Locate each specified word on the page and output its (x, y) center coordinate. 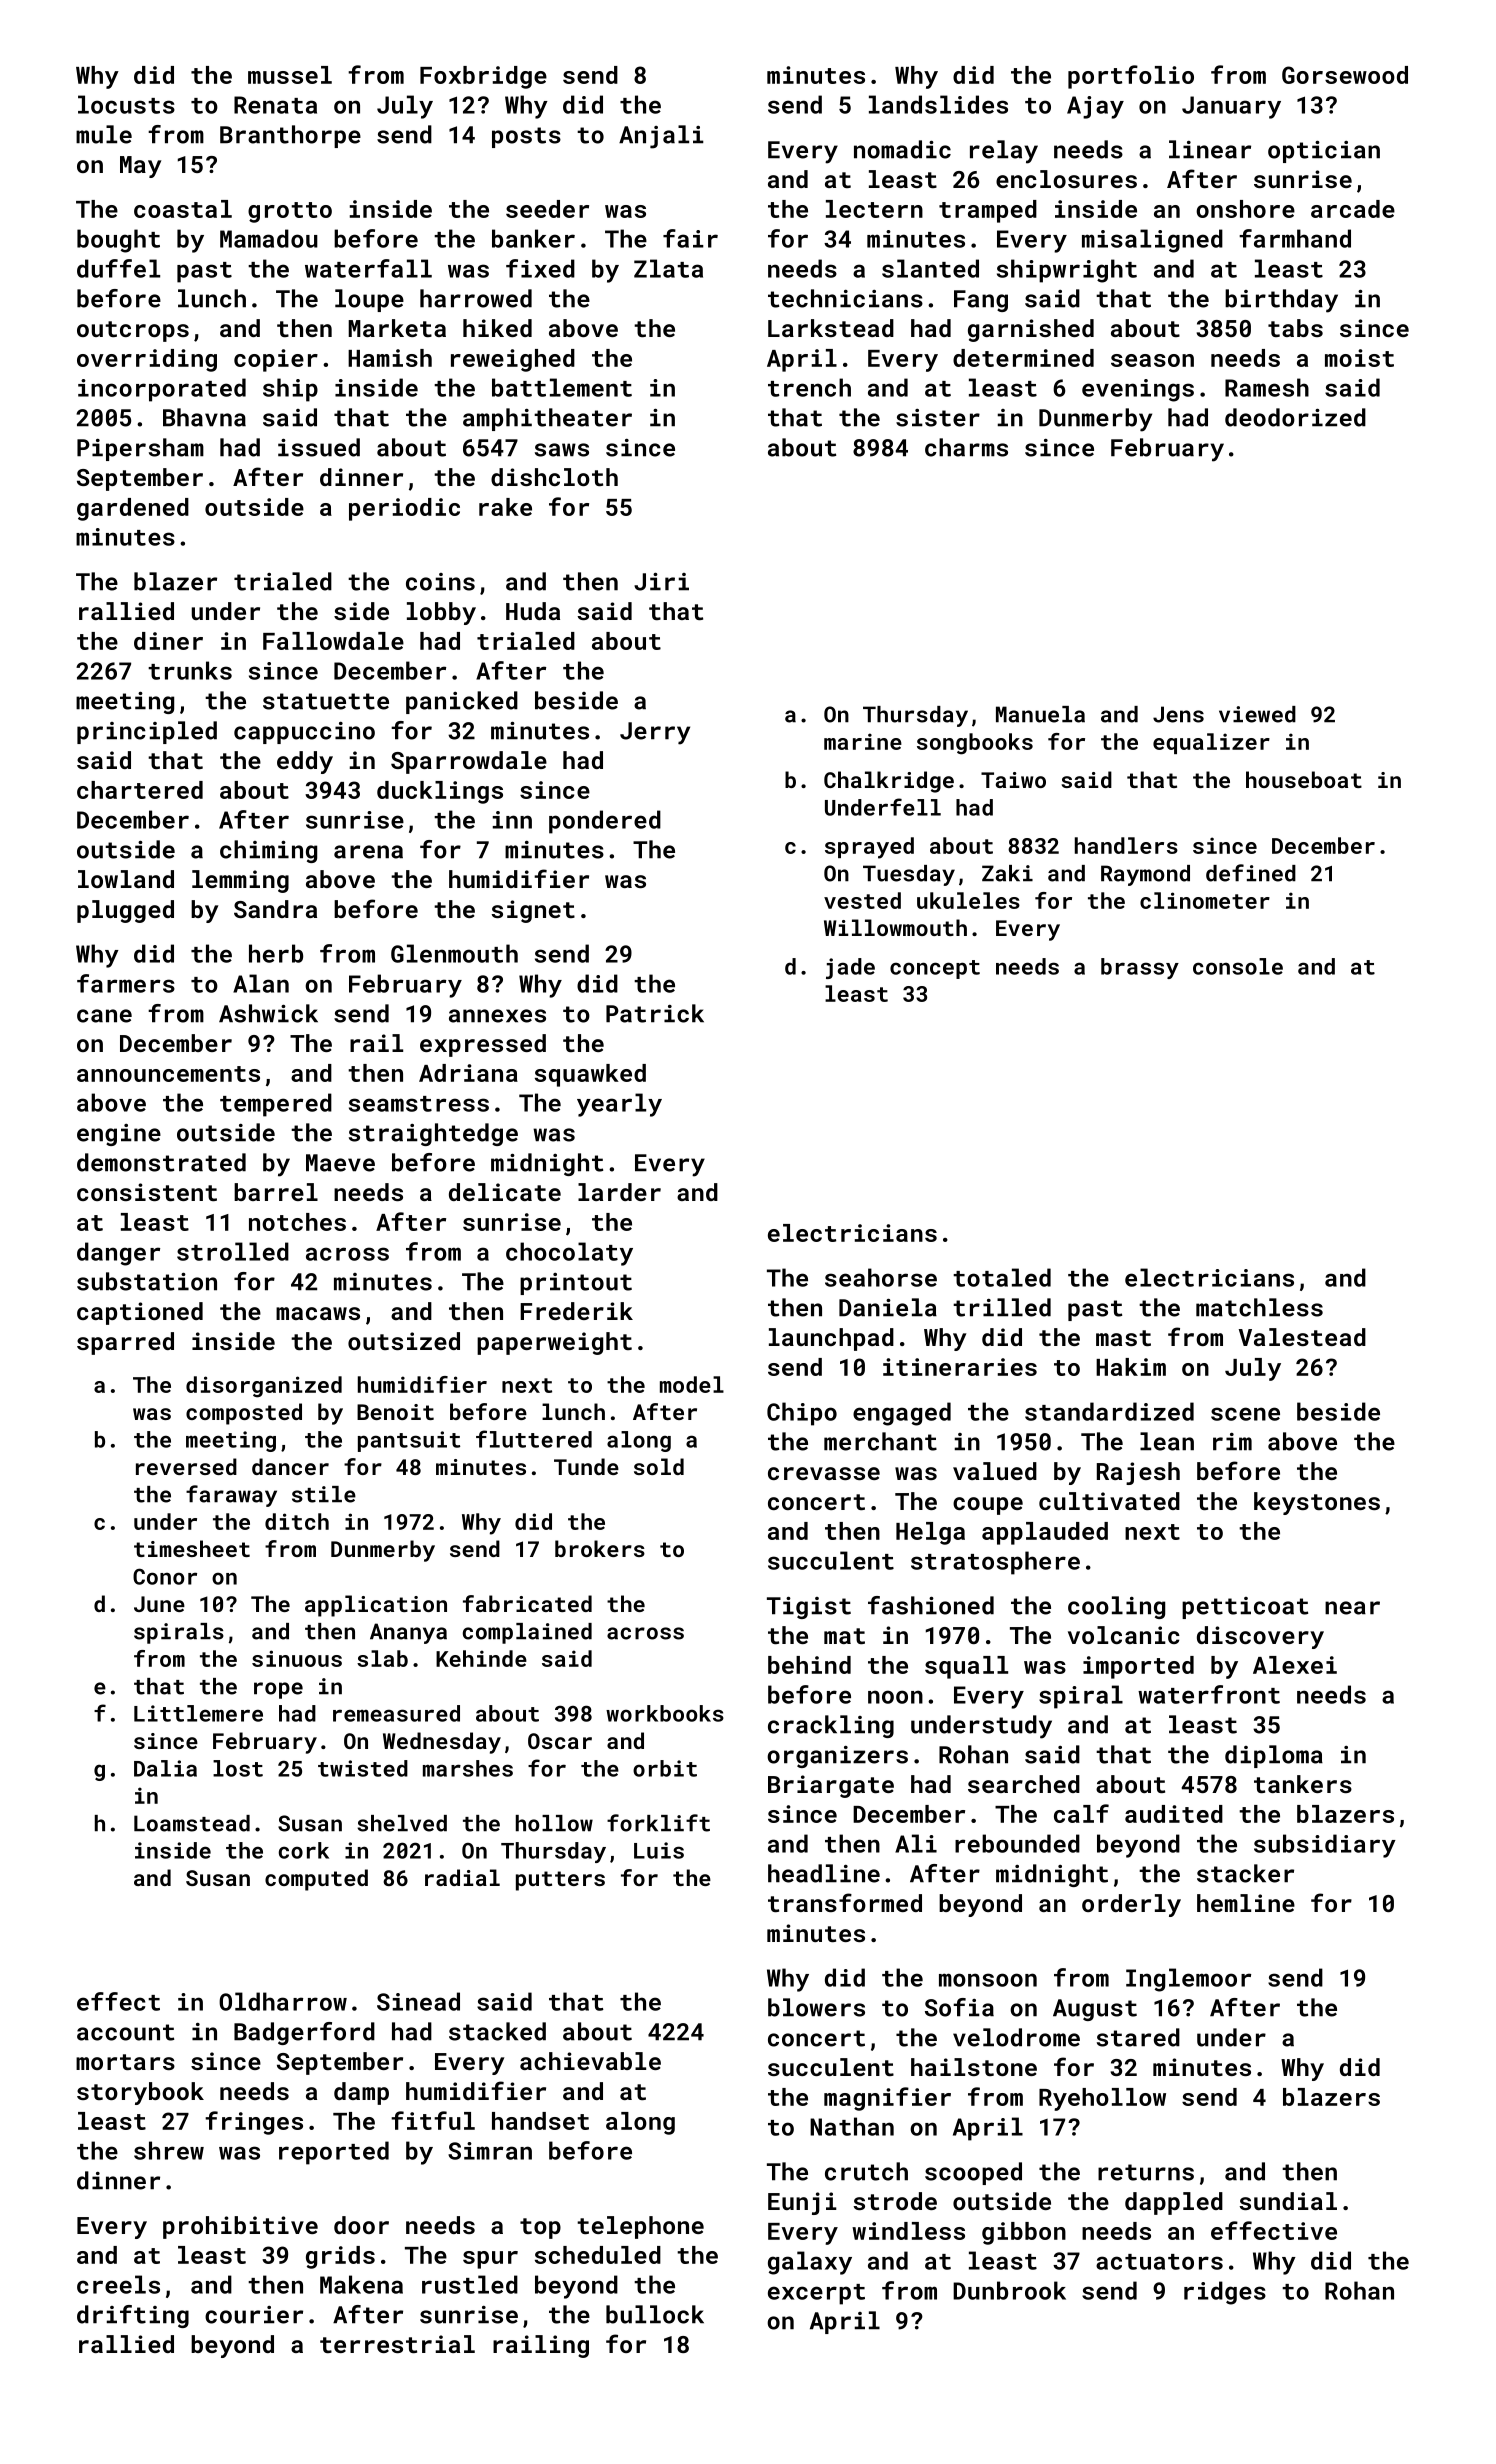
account (125, 2032)
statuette (326, 701)
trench (809, 387)
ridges (1225, 2293)
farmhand (1295, 238)
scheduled (598, 2255)
